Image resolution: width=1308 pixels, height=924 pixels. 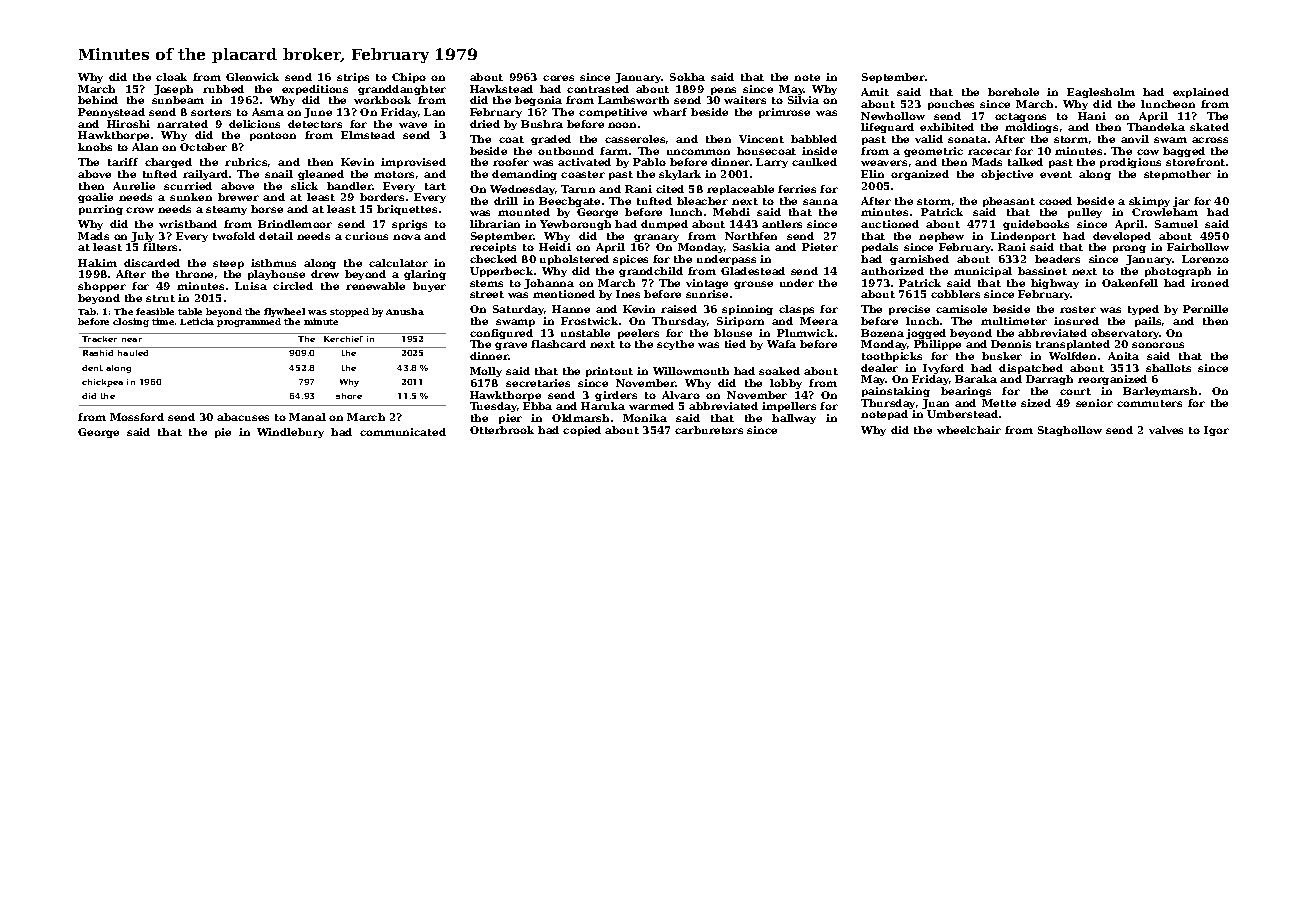 What do you see at coordinates (967, 139) in the screenshot?
I see `sonata` at bounding box center [967, 139].
